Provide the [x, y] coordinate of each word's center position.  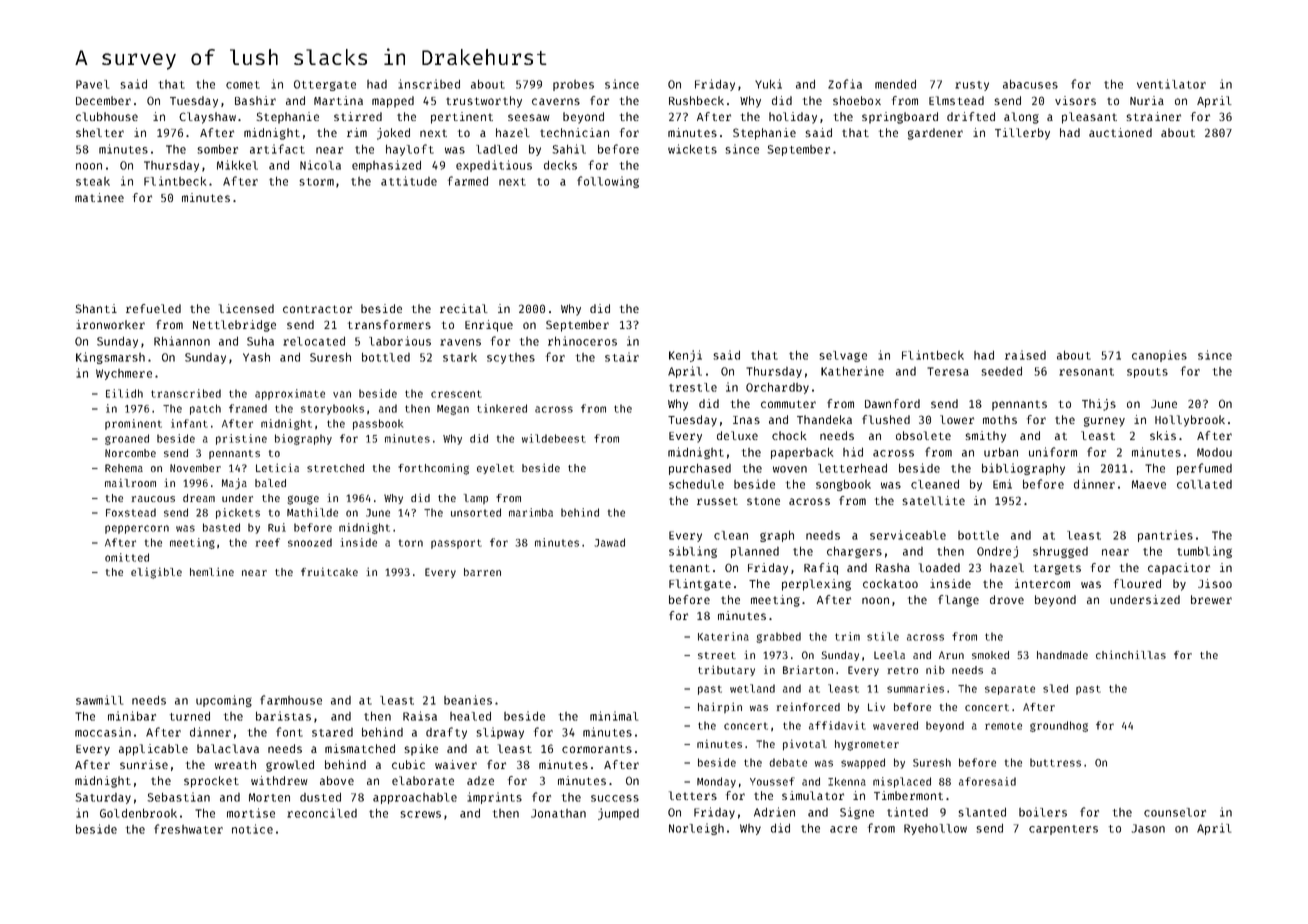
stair [622, 357]
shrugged [1060, 552]
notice [252, 829]
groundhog [1059, 726]
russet [717, 501]
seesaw [529, 117]
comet [243, 85]
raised [1025, 355]
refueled [153, 308]
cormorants [597, 749]
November [195, 468]
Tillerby [1022, 134]
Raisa [420, 716]
